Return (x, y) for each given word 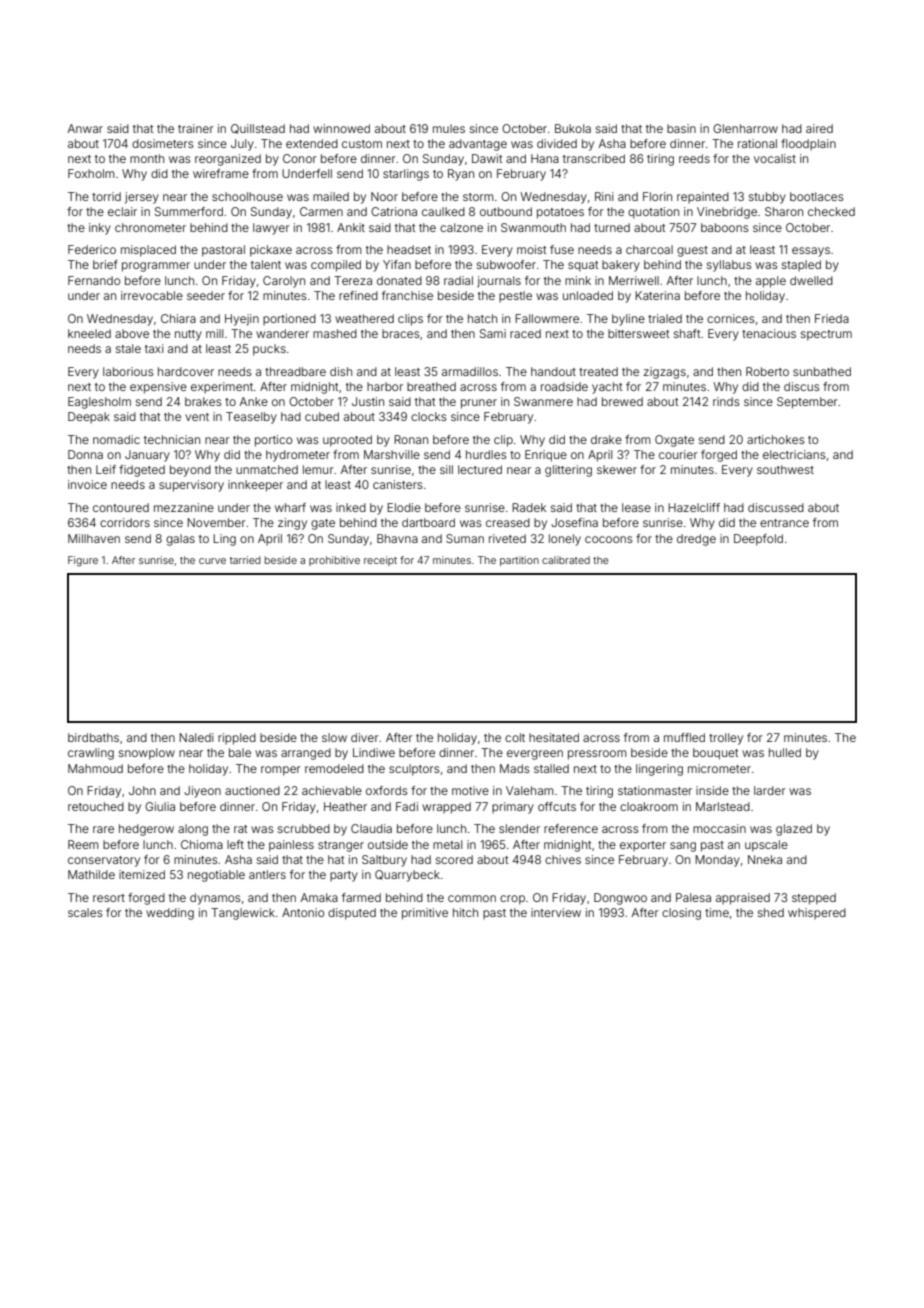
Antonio (303, 912)
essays (811, 252)
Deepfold (758, 540)
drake (606, 439)
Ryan (461, 175)
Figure (83, 561)
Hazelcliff (694, 507)
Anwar (85, 128)
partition (519, 561)
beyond (190, 471)
